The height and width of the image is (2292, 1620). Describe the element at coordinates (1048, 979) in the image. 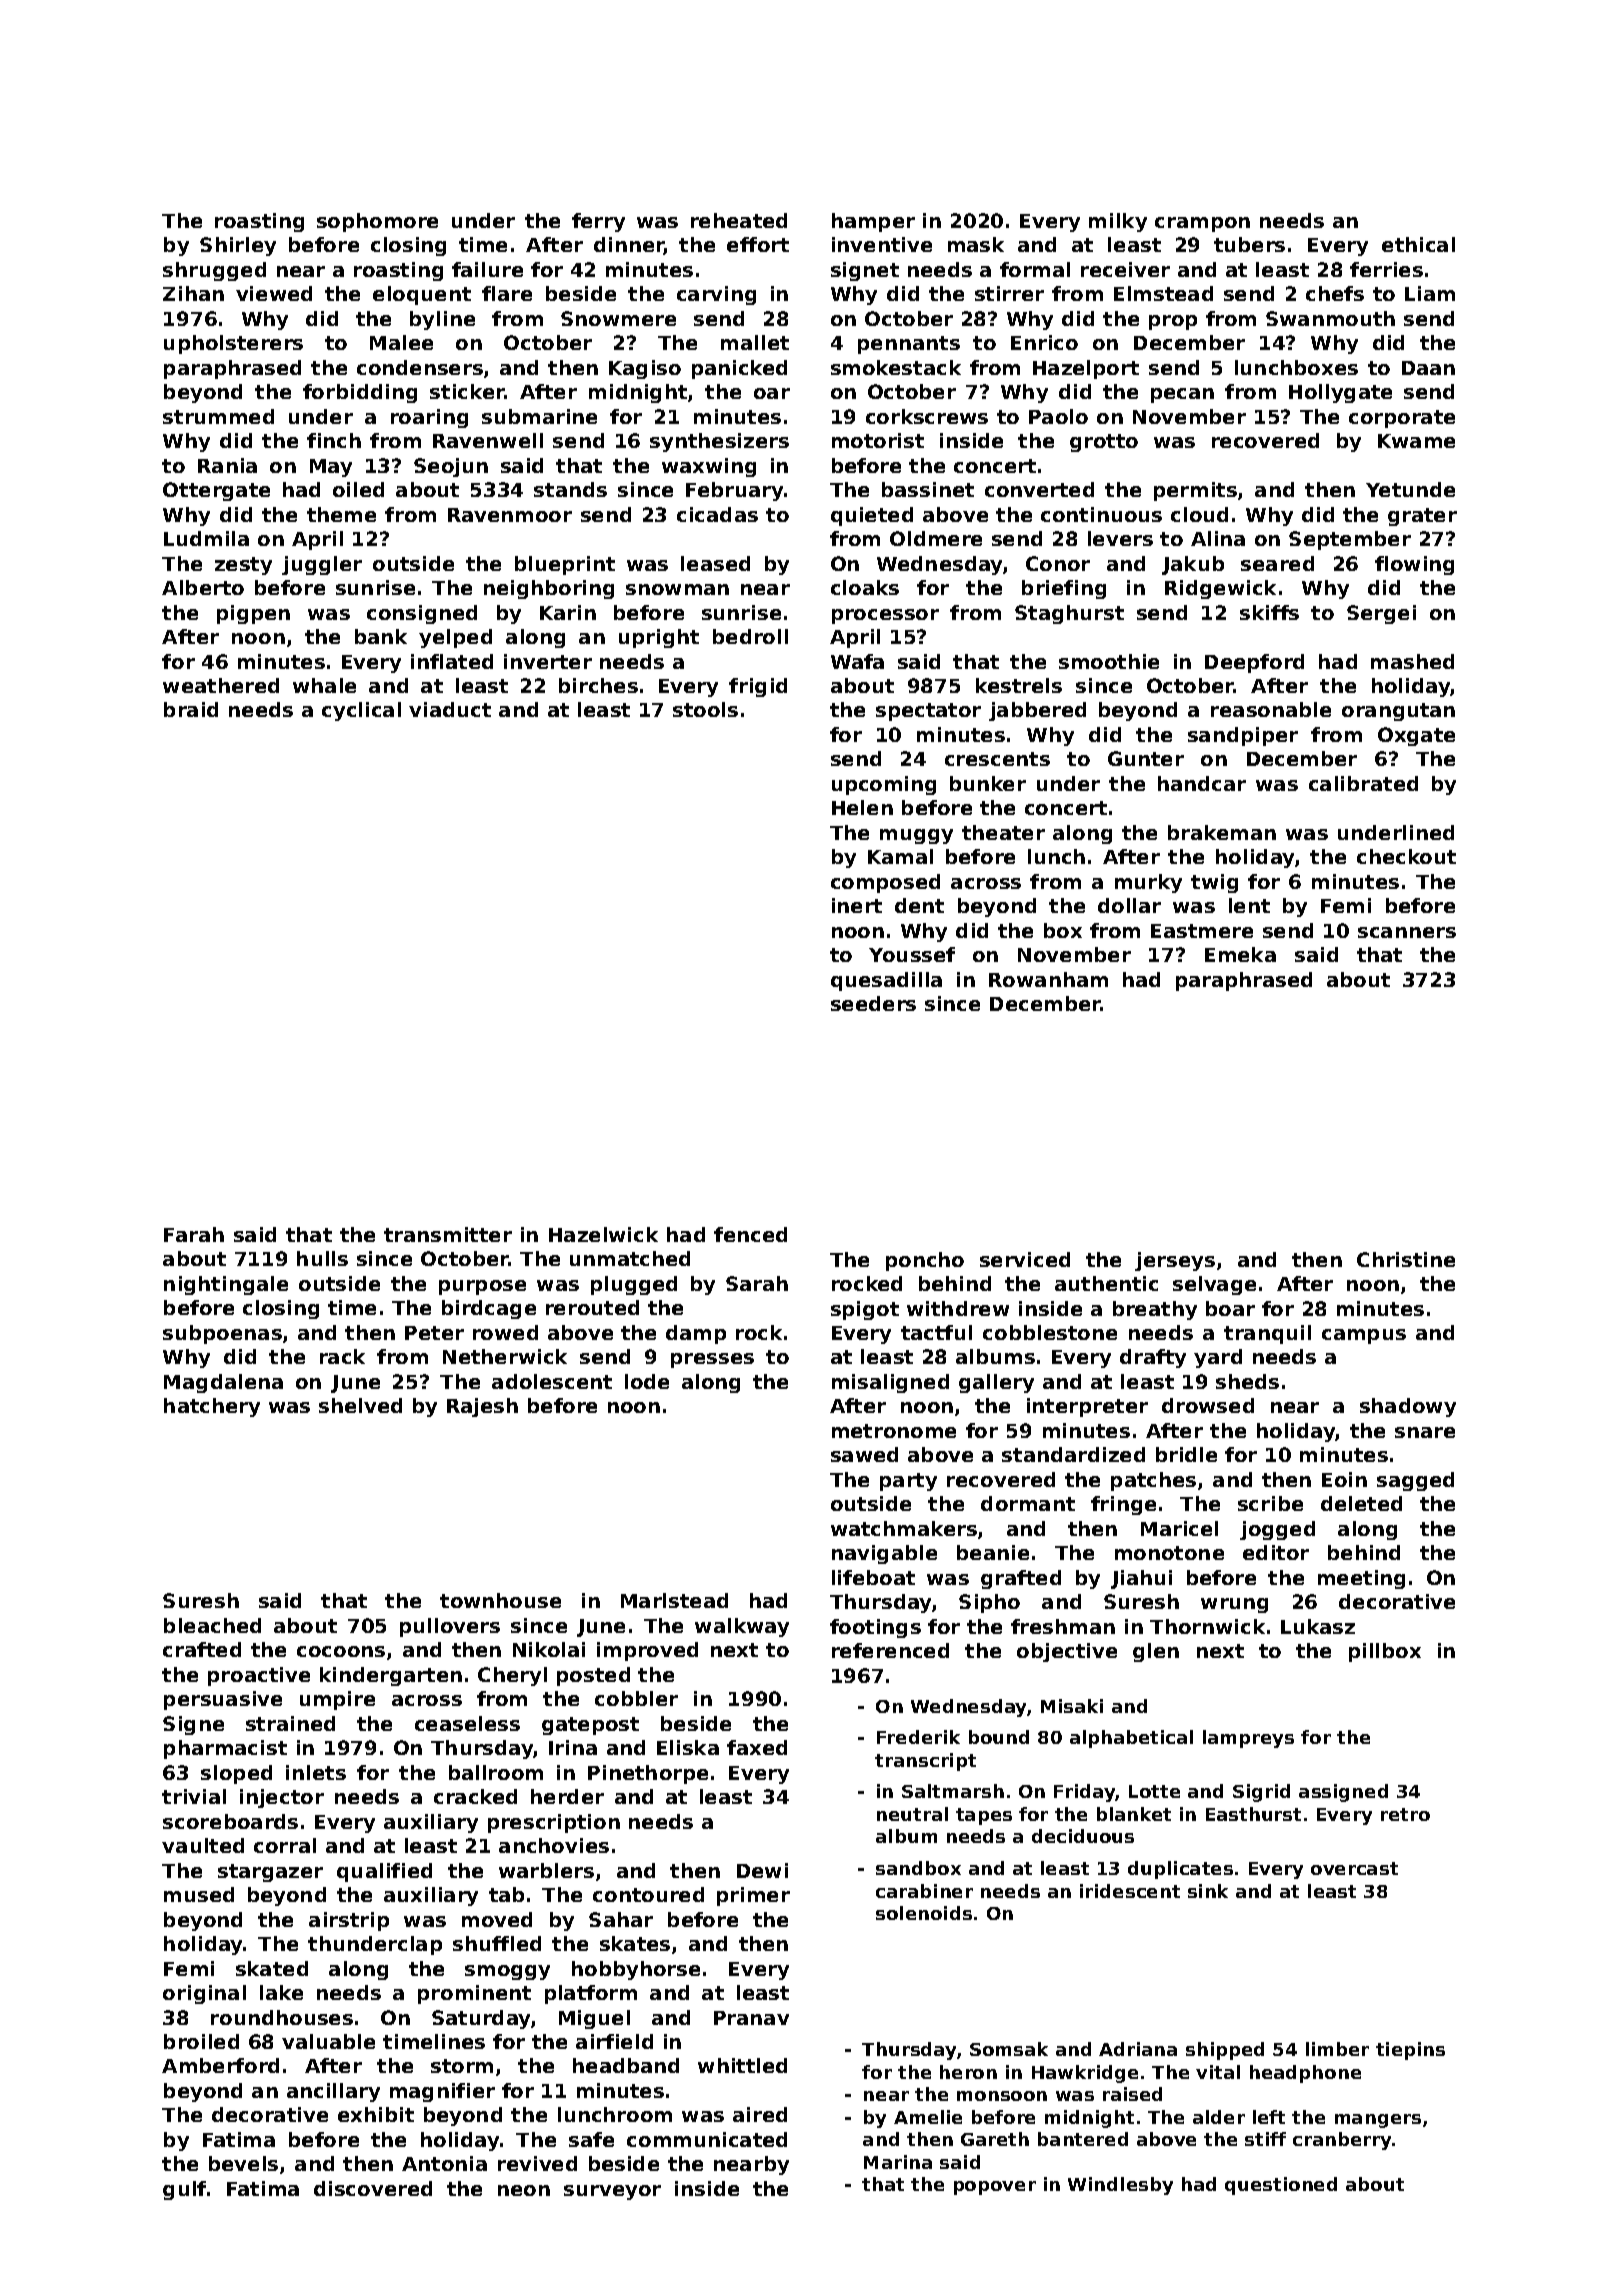

I see `Rowanham` at that location.
